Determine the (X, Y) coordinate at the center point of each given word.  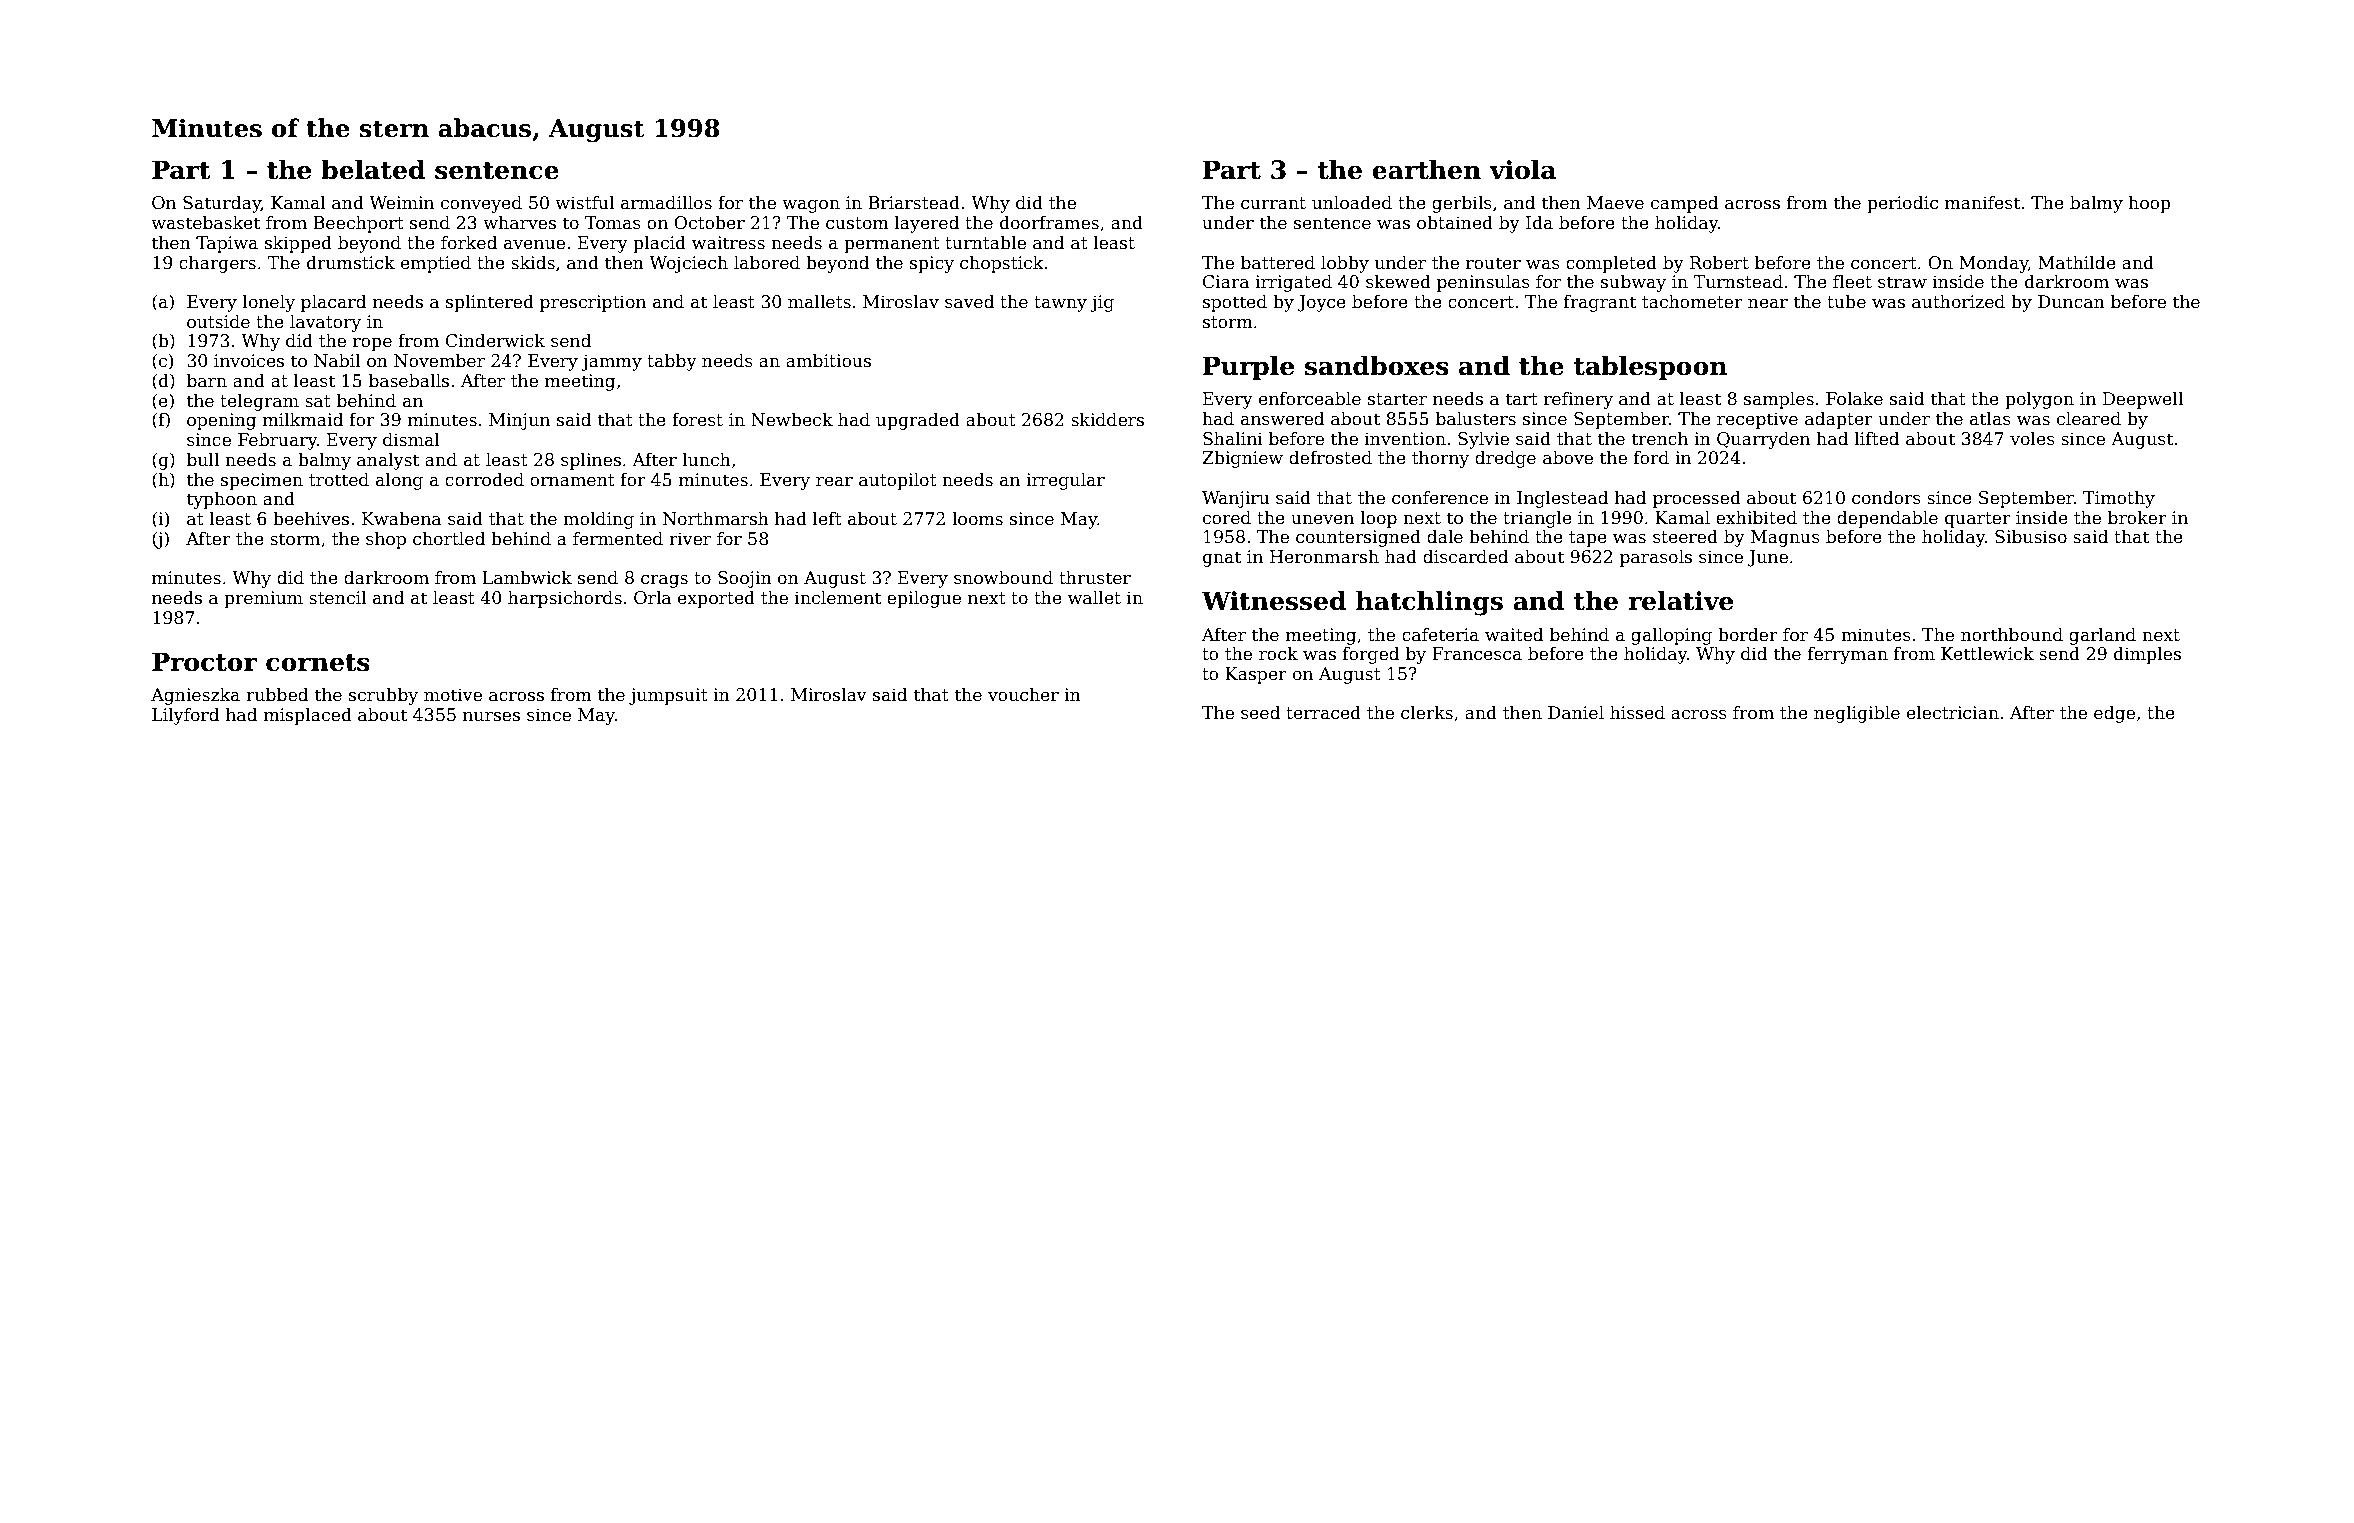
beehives (311, 518)
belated (373, 169)
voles (2032, 438)
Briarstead (914, 202)
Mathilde (2077, 262)
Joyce (1322, 303)
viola (1522, 169)
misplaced (308, 716)
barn (207, 380)
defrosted (1330, 457)
